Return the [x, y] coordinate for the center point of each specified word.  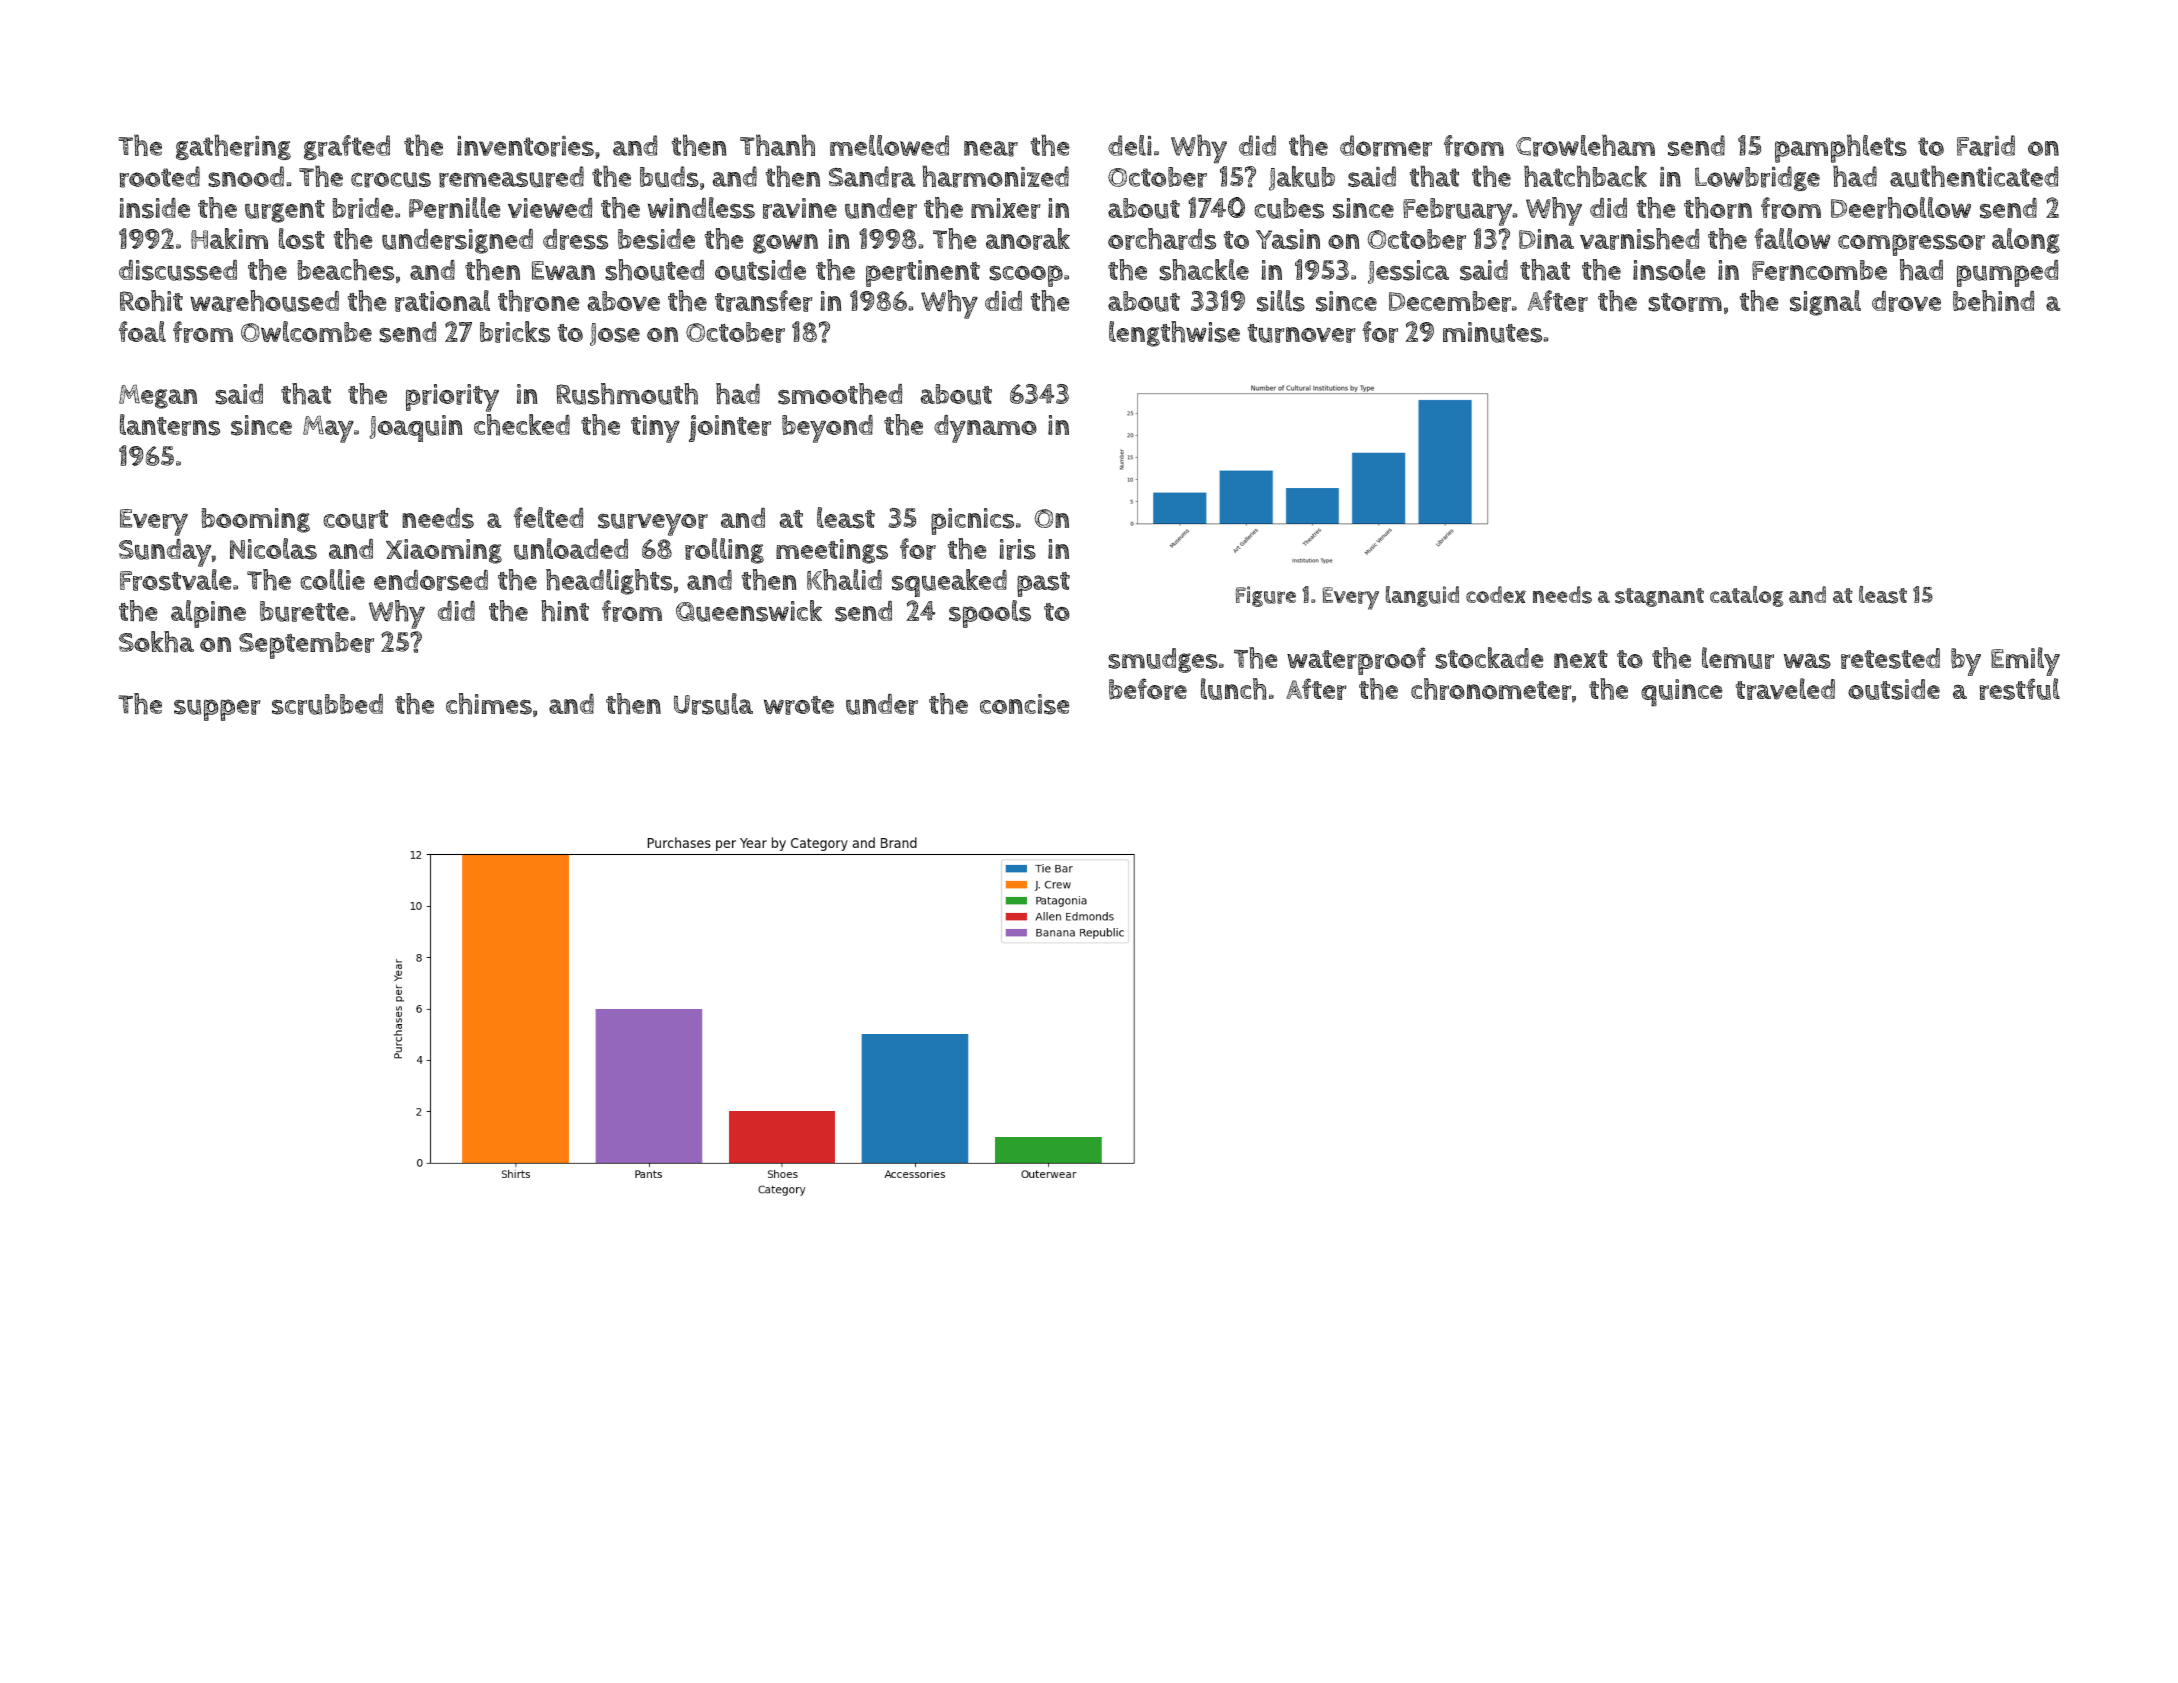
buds [669, 177]
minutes [1492, 332]
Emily [2025, 661]
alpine [208, 614]
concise [1025, 704]
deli [1130, 145]
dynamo [985, 429]
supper [217, 710]
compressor [1911, 245]
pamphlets [1841, 148]
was [1807, 661]
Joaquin [415, 428]
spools [990, 614]
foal [142, 331]
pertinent [923, 273]
